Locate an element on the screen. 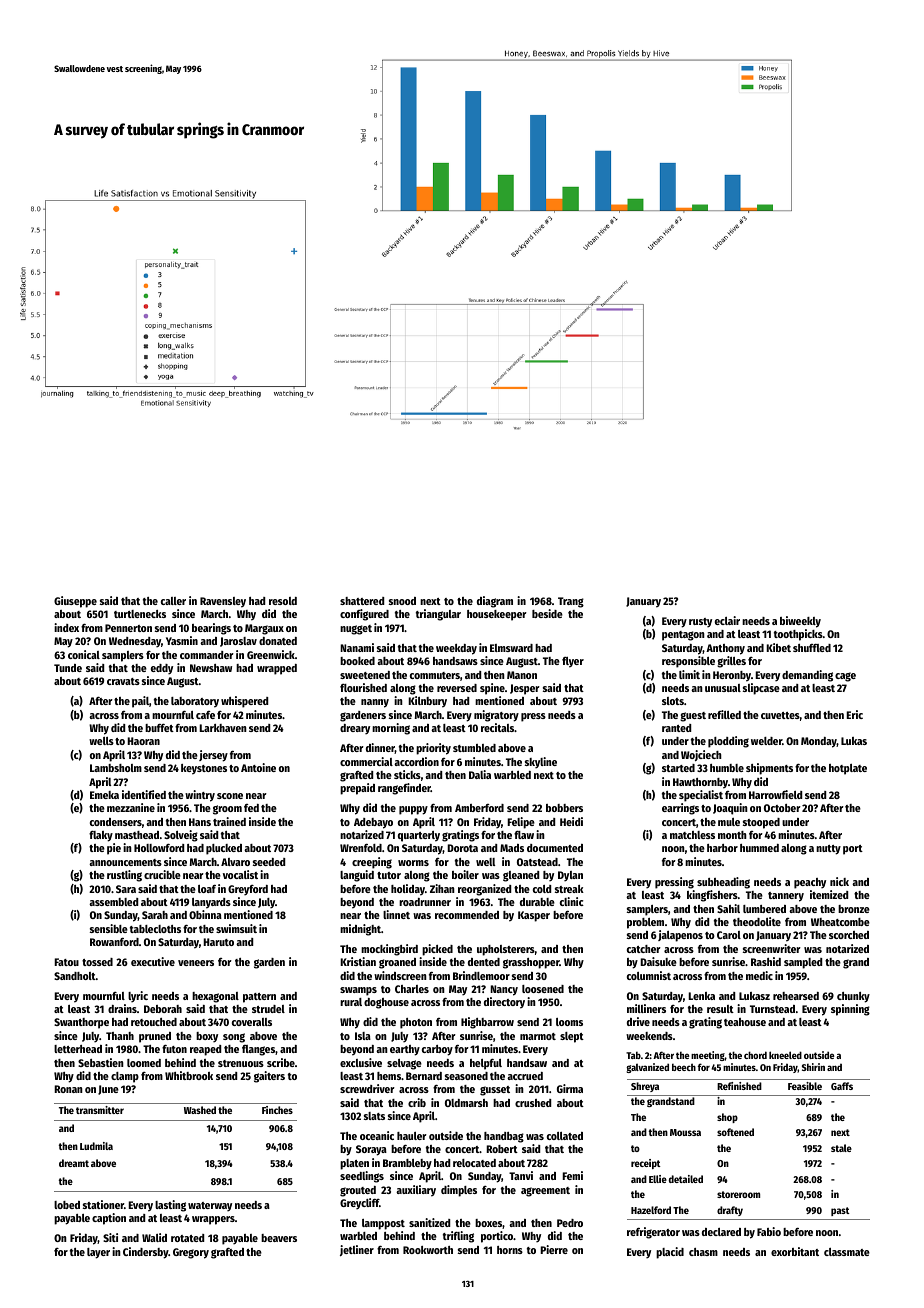 This screenshot has width=924, height=1308. beside is located at coordinates (547, 613).
